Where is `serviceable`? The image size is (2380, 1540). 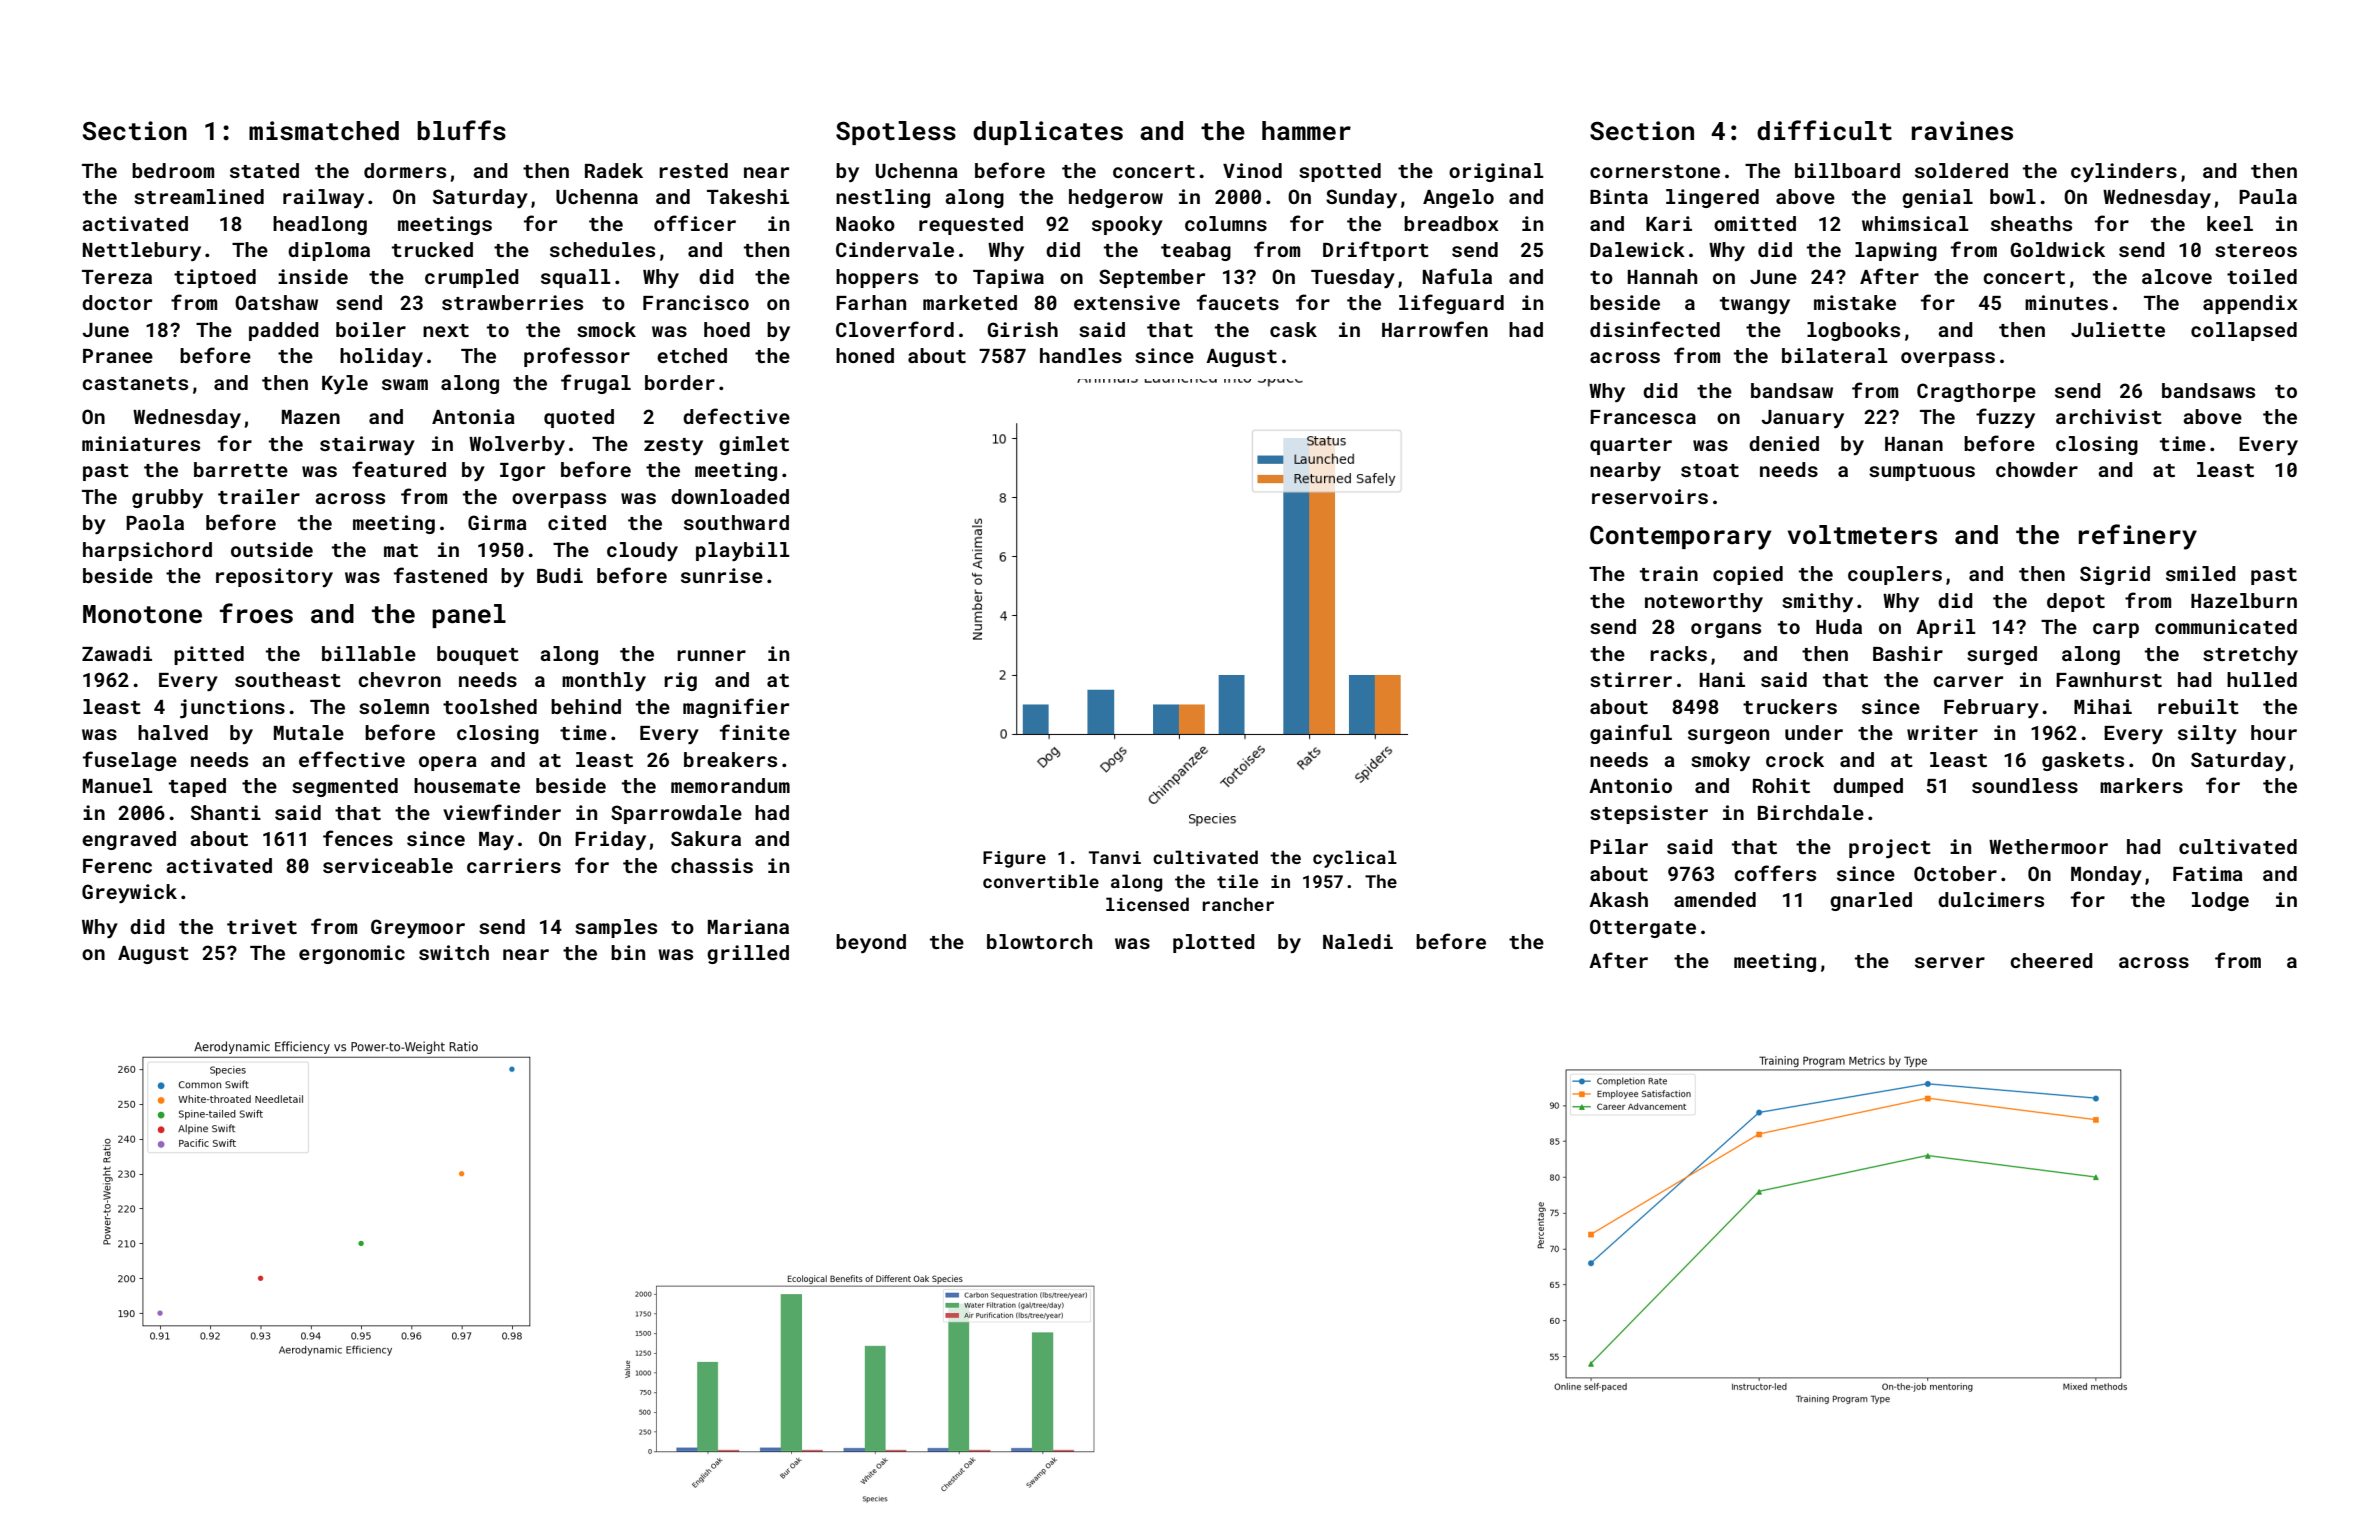
serviceable is located at coordinates (388, 865).
